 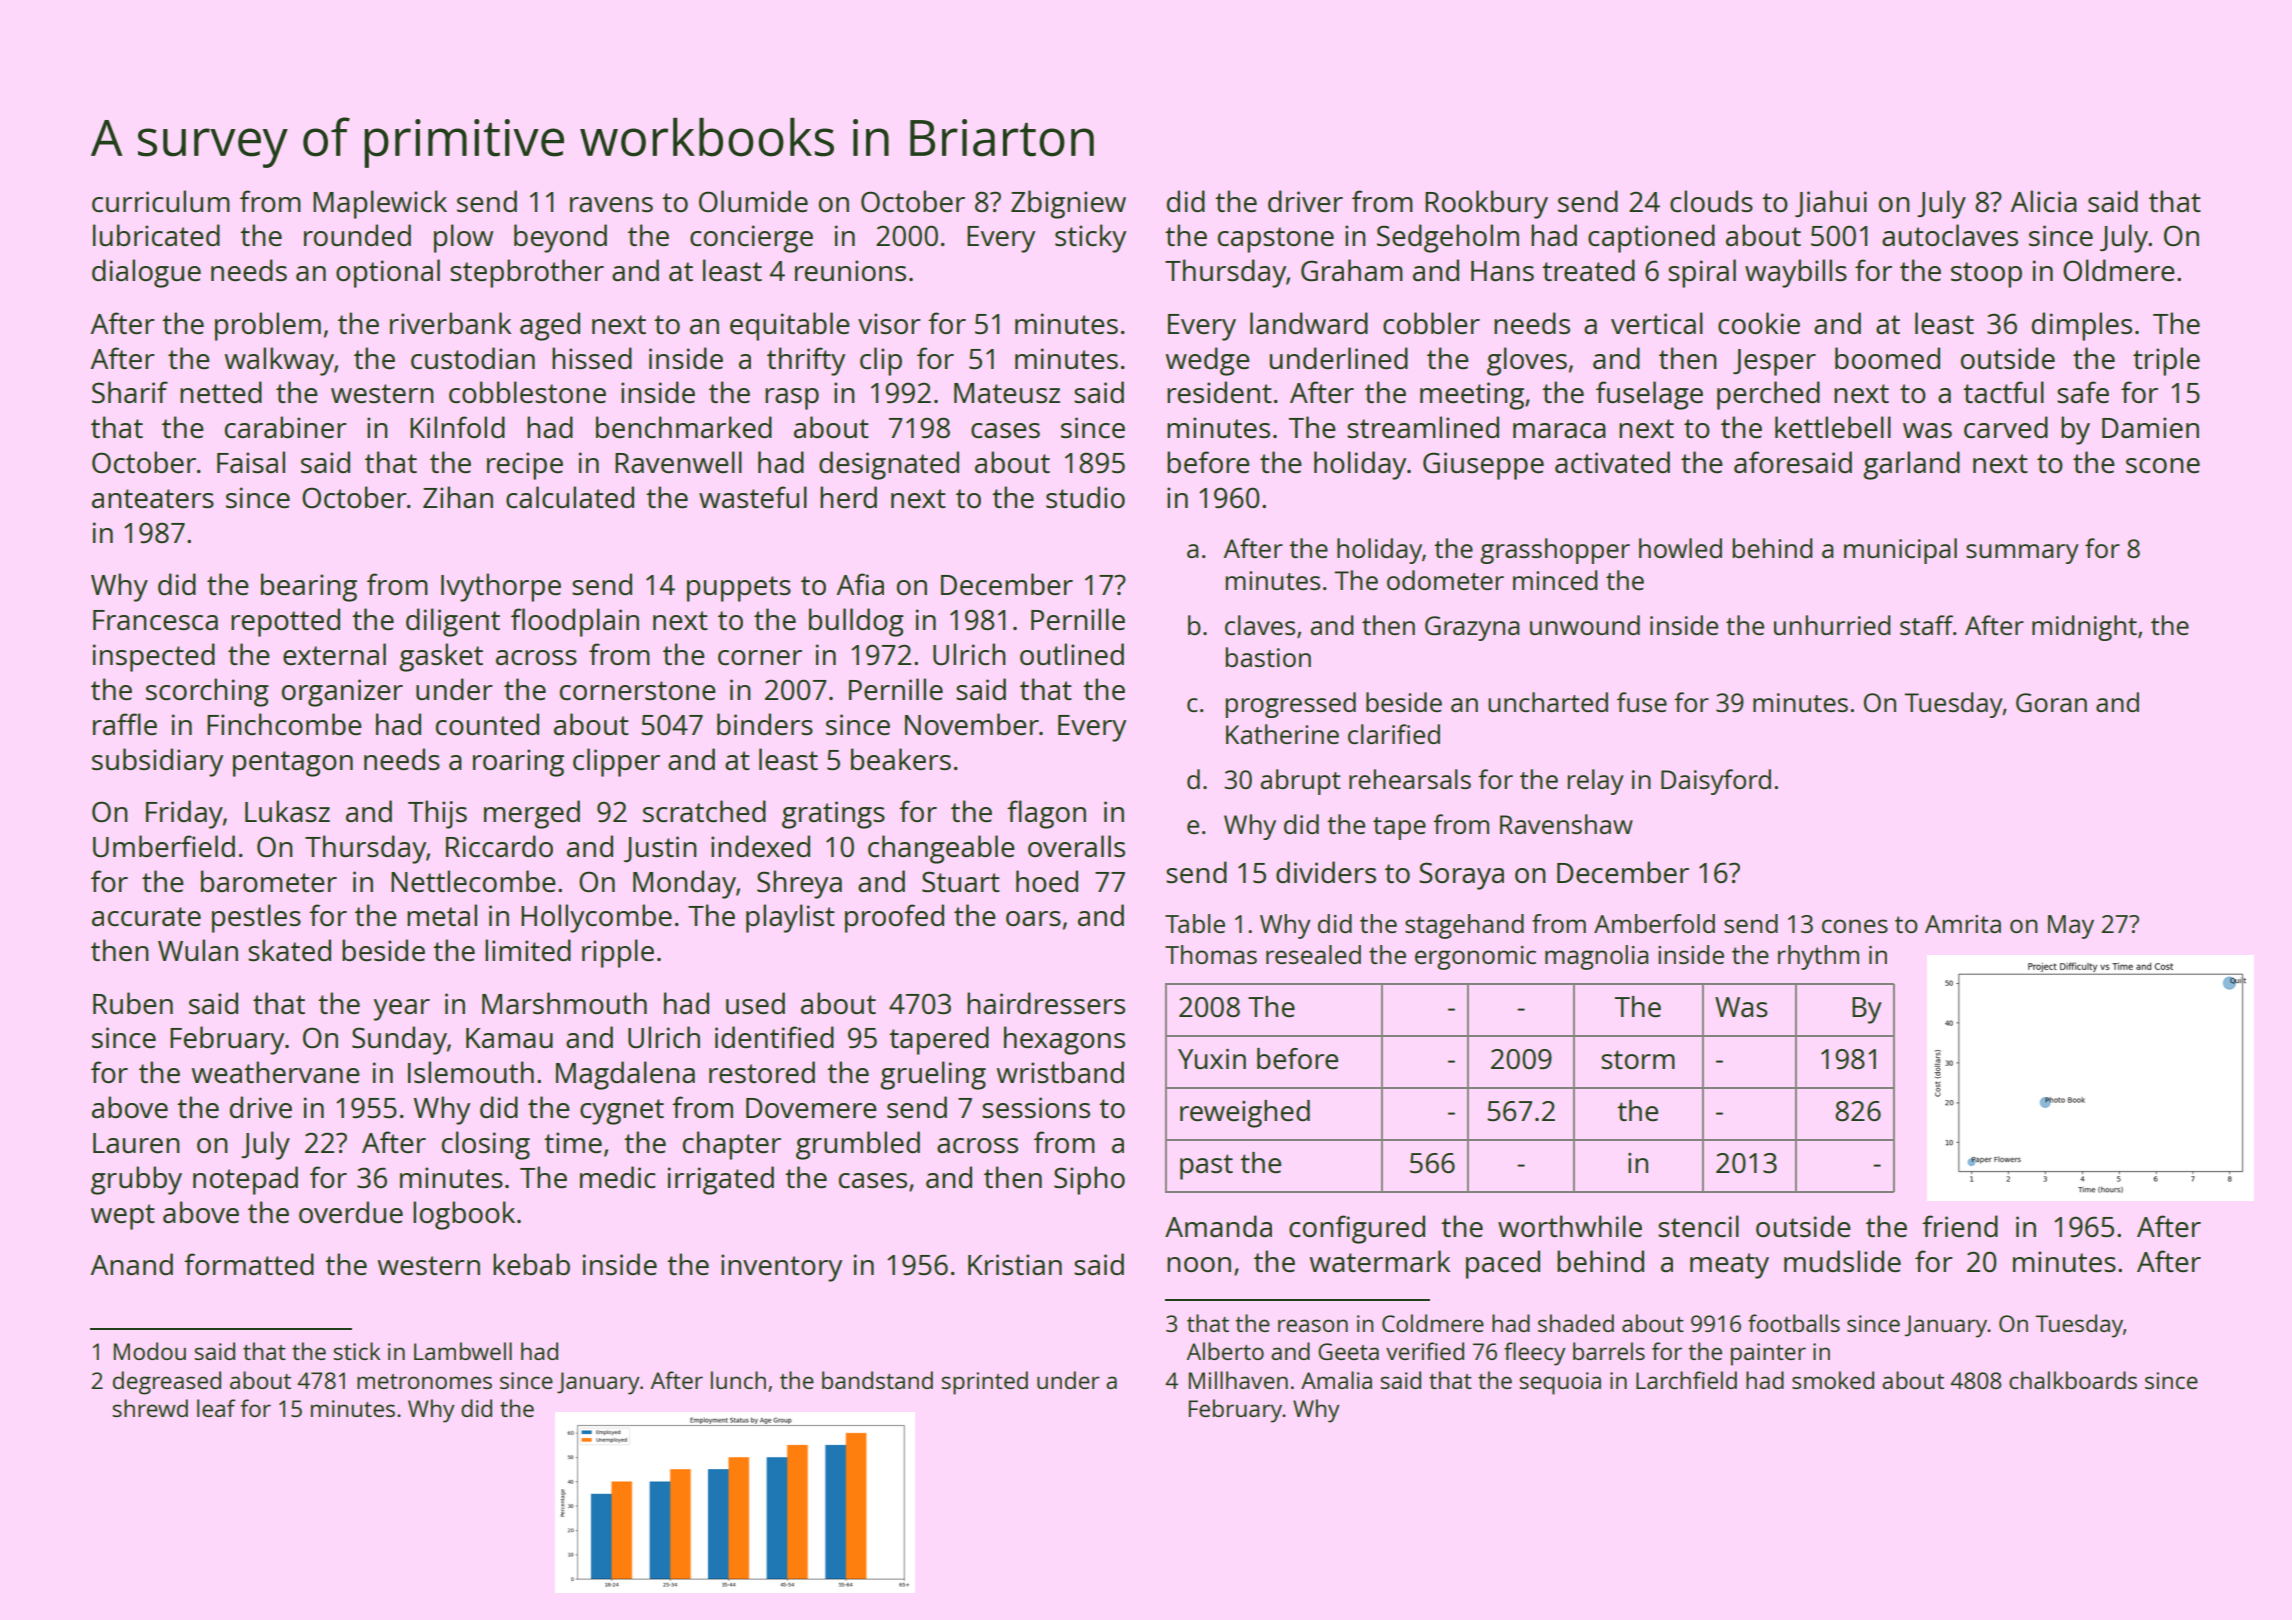 What do you see at coordinates (1068, 204) in the image?
I see `Zbigniew` at bounding box center [1068, 204].
